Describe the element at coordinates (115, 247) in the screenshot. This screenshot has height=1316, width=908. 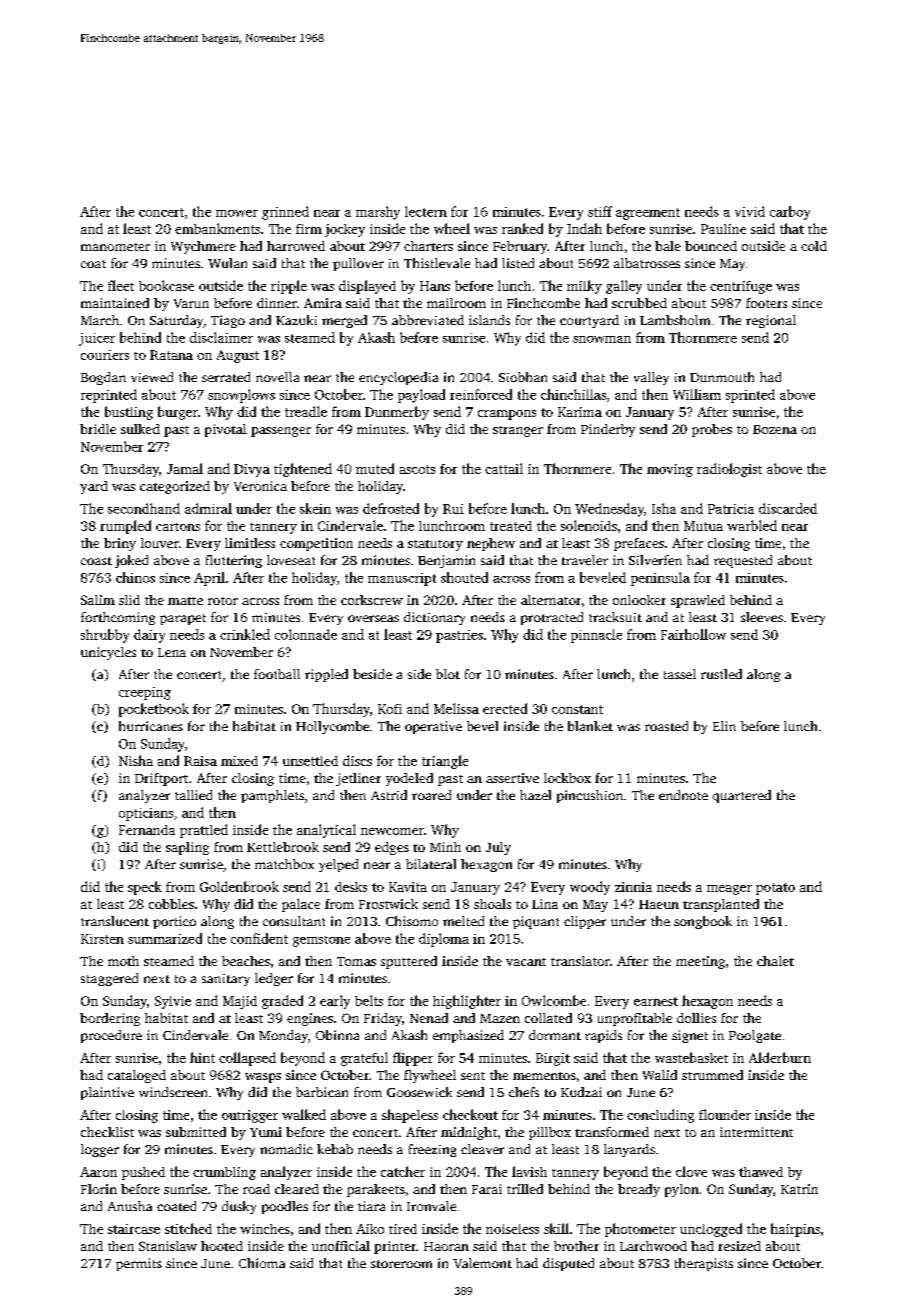
I see `manometer` at that location.
